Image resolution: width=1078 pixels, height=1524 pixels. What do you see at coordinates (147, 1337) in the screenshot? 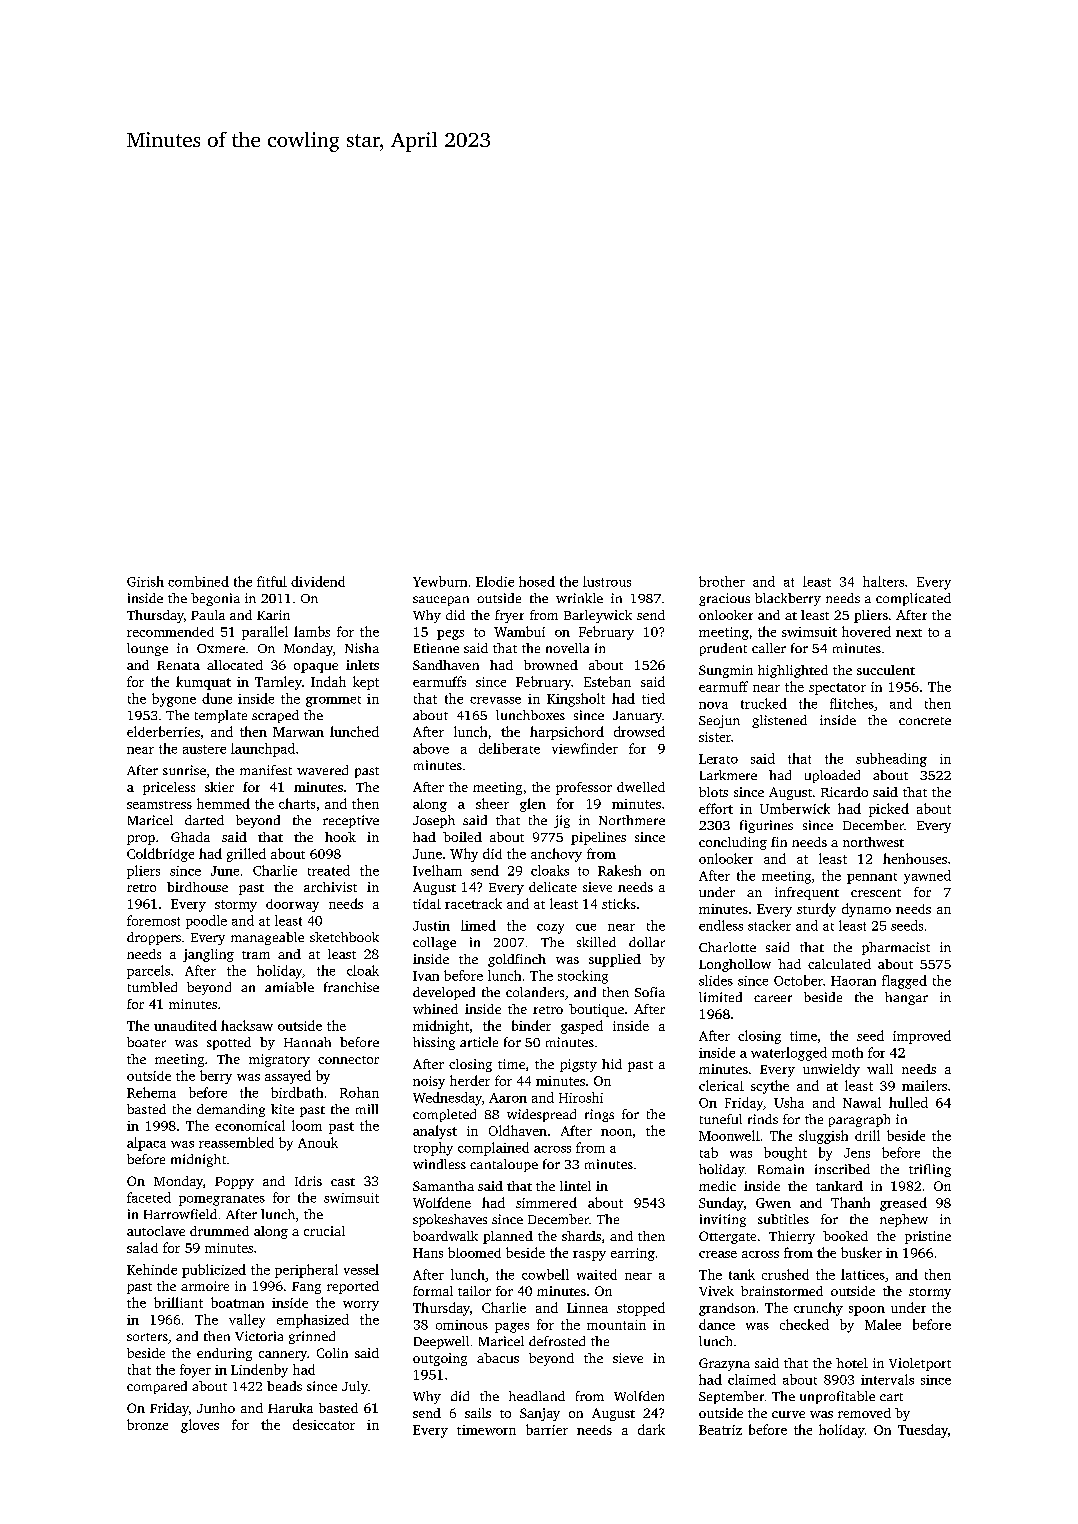
I see `sorters` at bounding box center [147, 1337].
